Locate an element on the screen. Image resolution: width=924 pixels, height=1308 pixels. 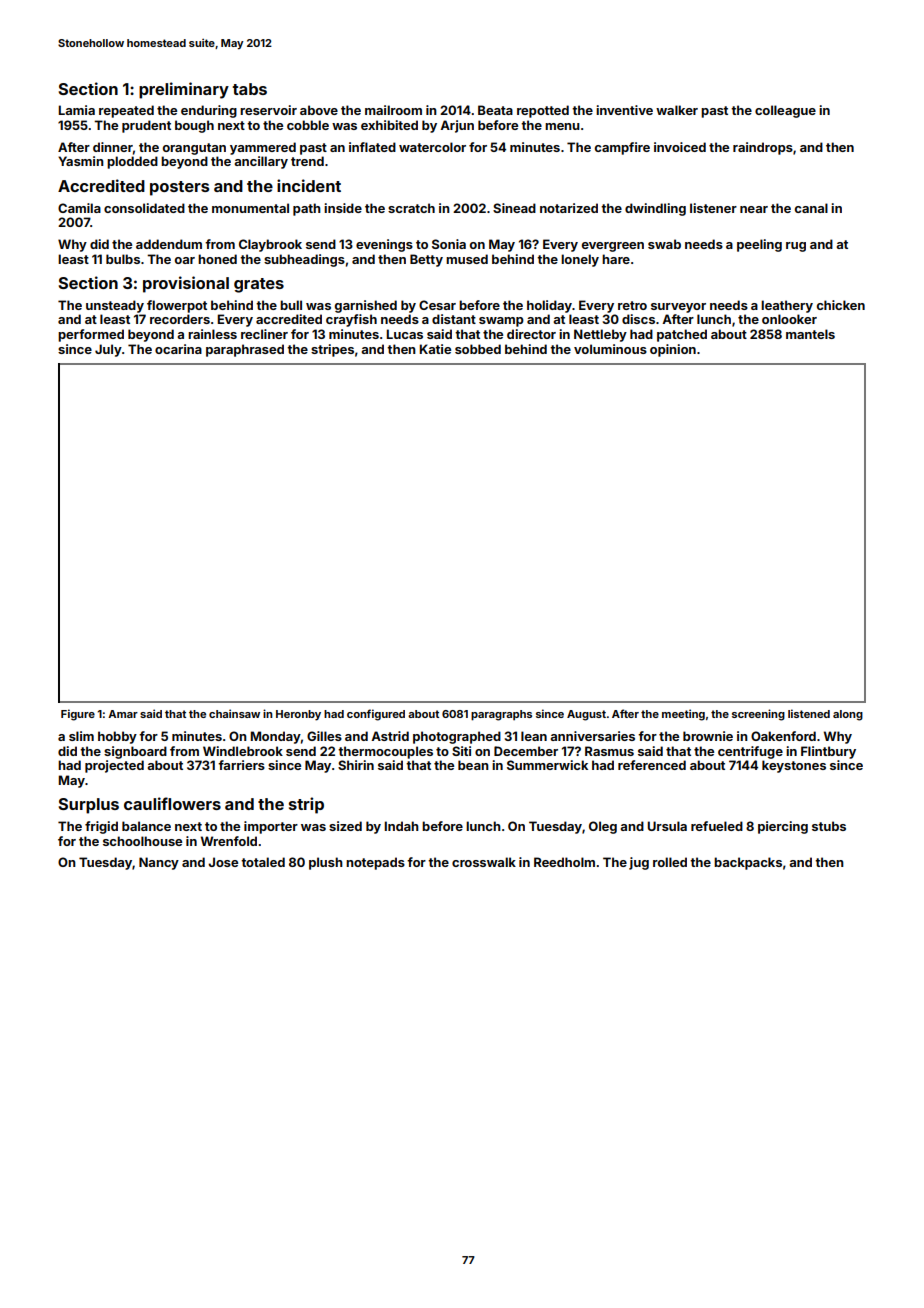
Shirin is located at coordinates (356, 765).
